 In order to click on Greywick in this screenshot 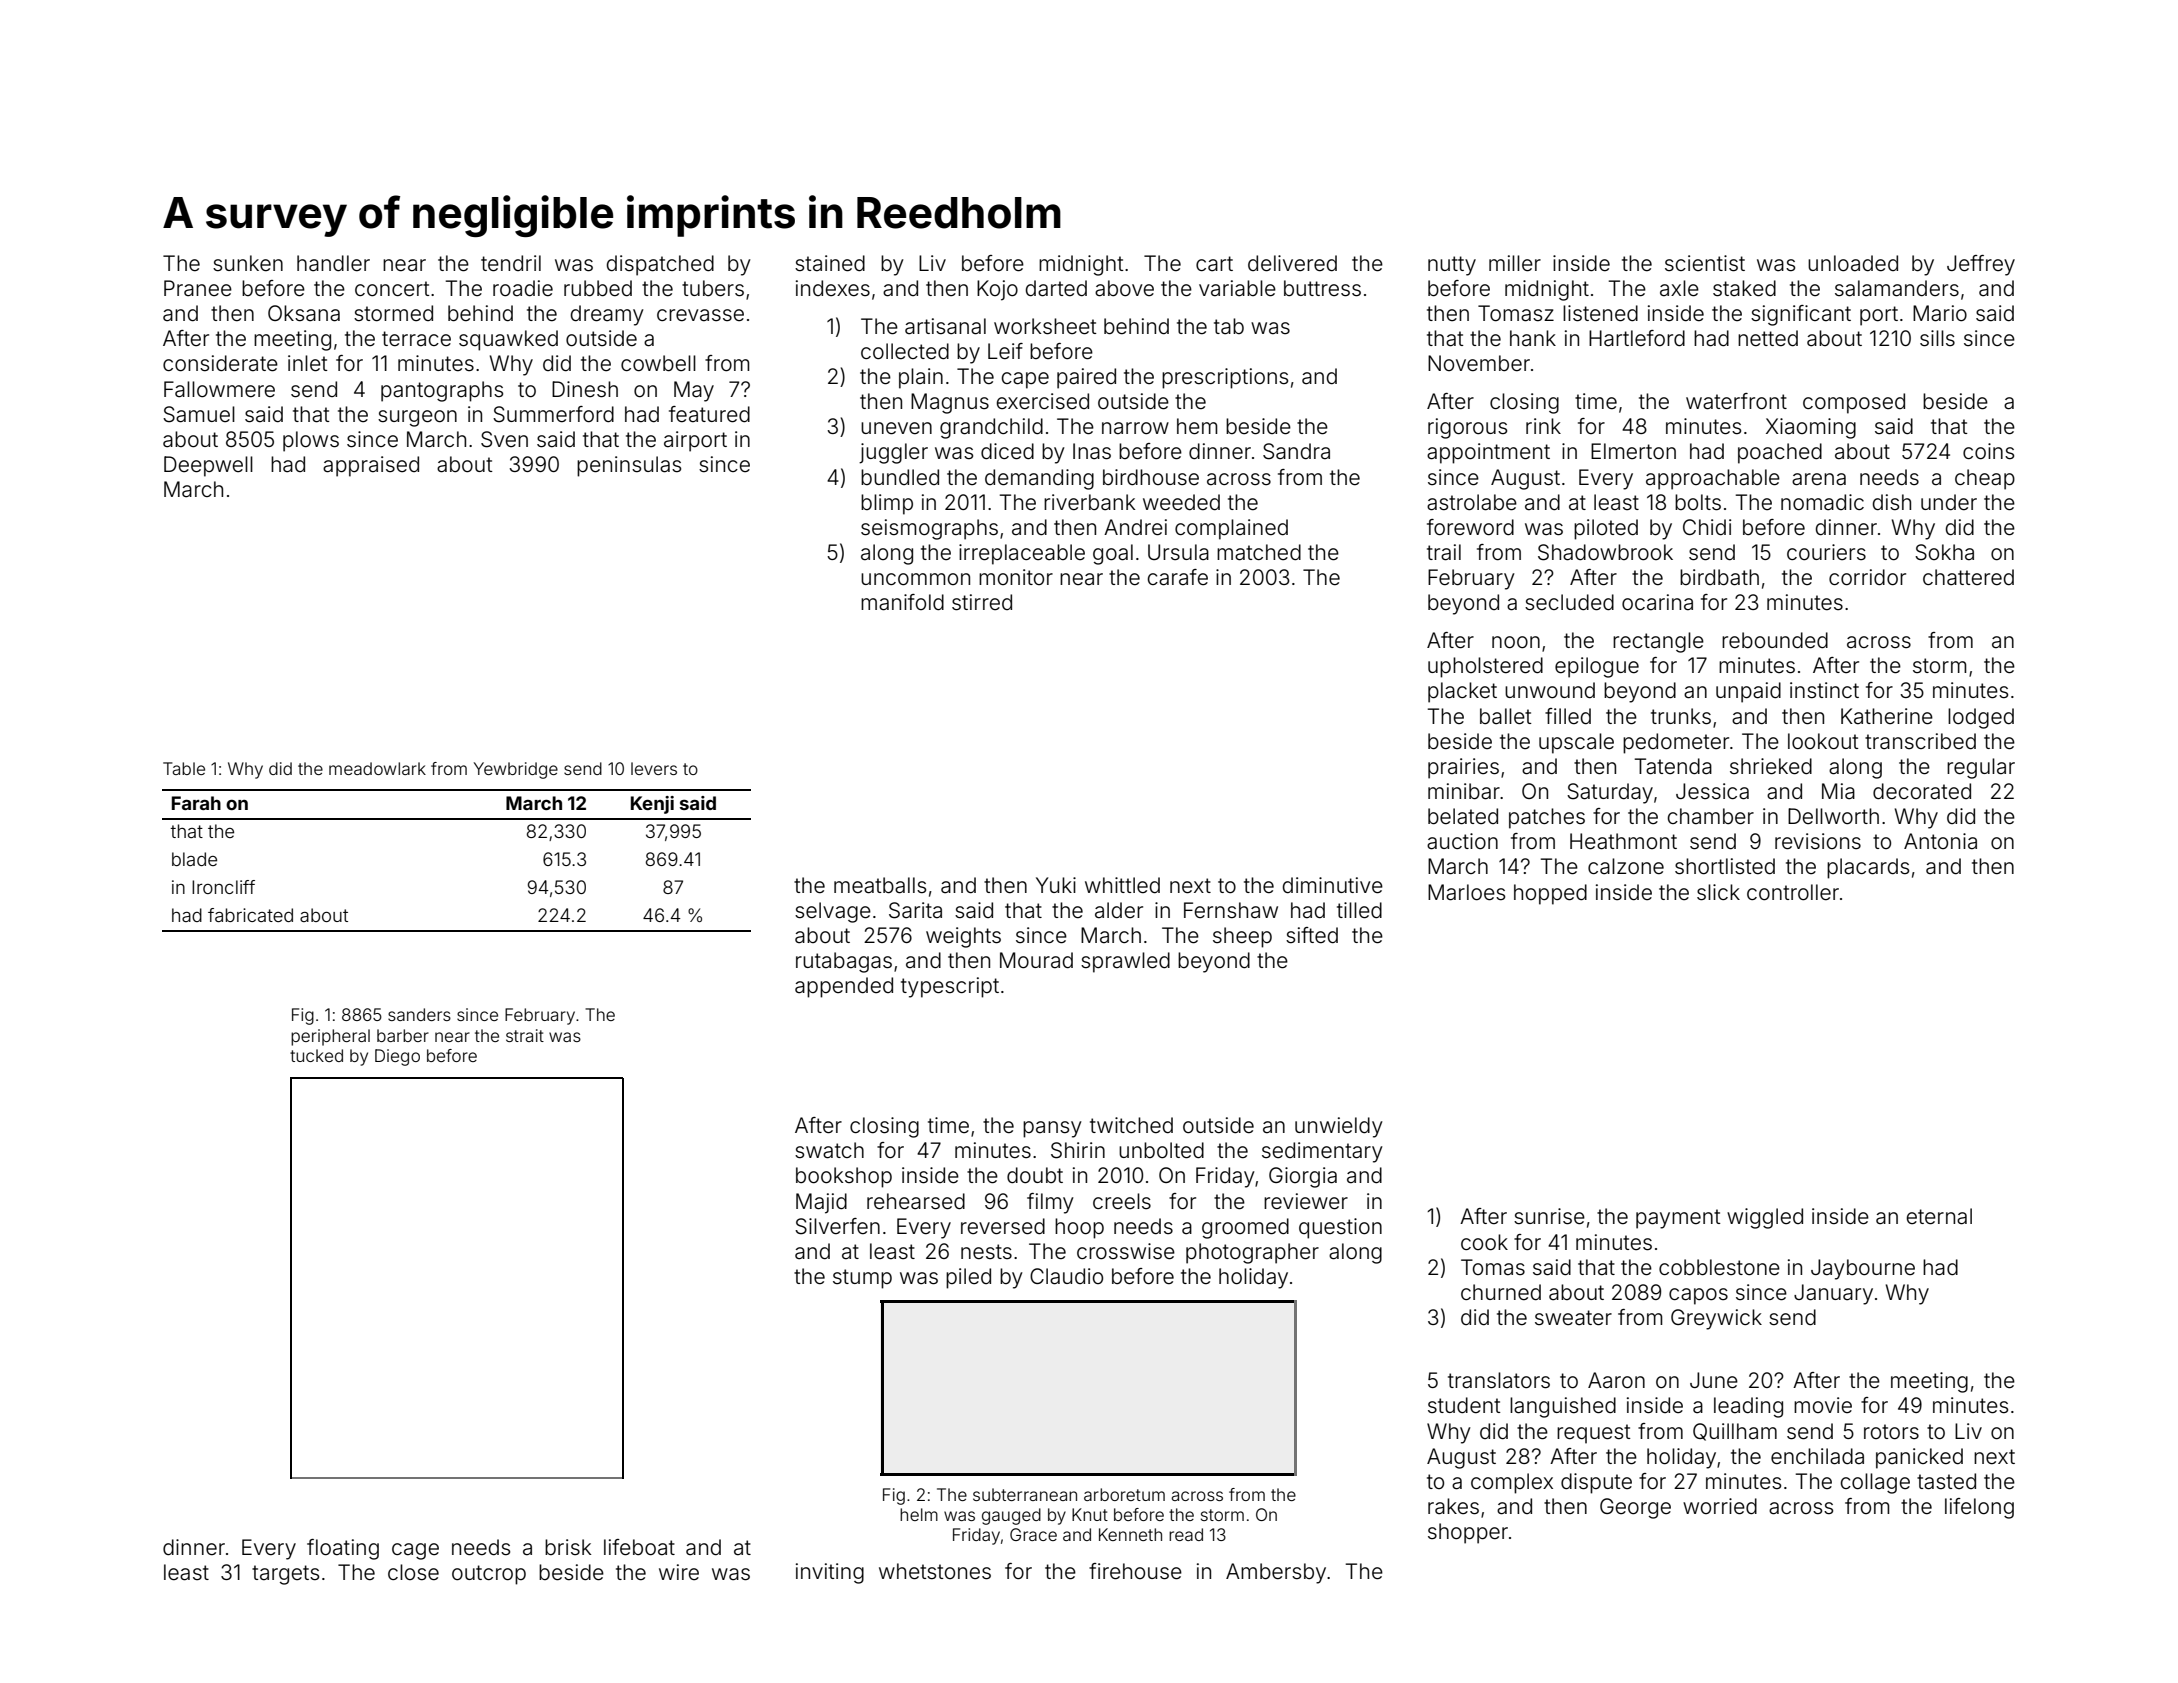, I will do `click(1716, 1319)`.
